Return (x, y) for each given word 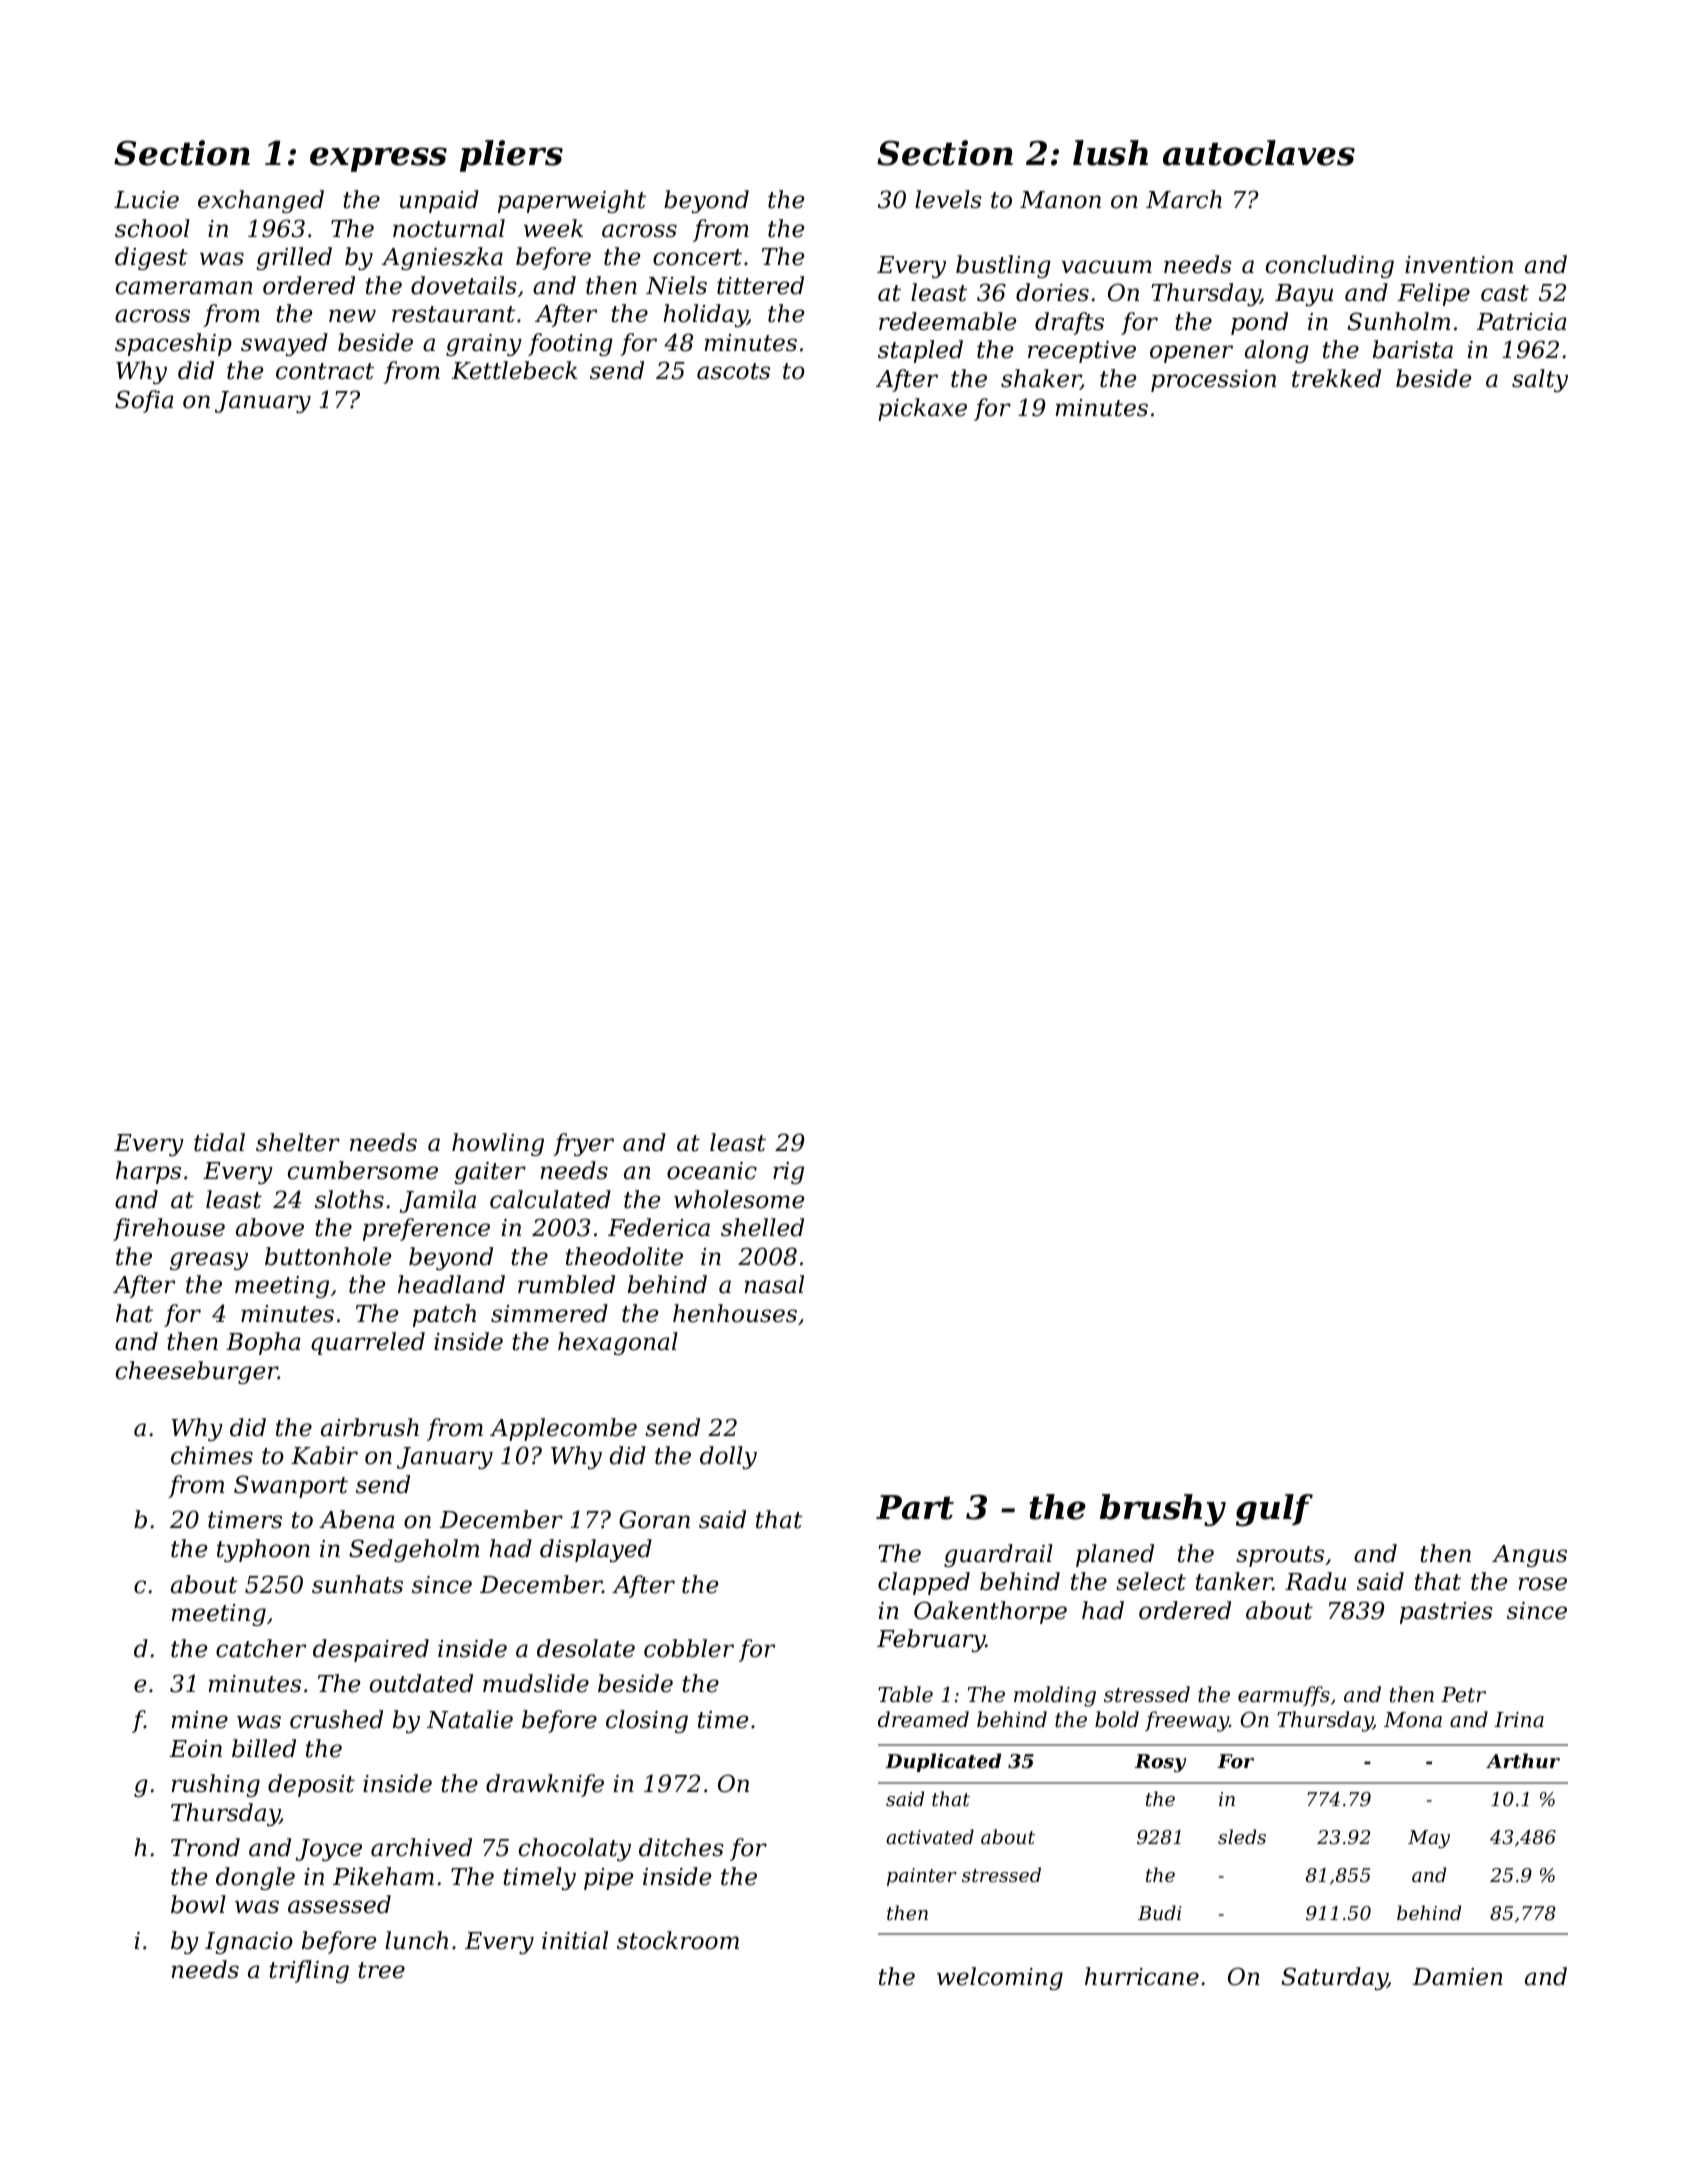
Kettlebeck (514, 370)
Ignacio (249, 1943)
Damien (1457, 1977)
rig (788, 1173)
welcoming (1000, 1978)
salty (1540, 380)
